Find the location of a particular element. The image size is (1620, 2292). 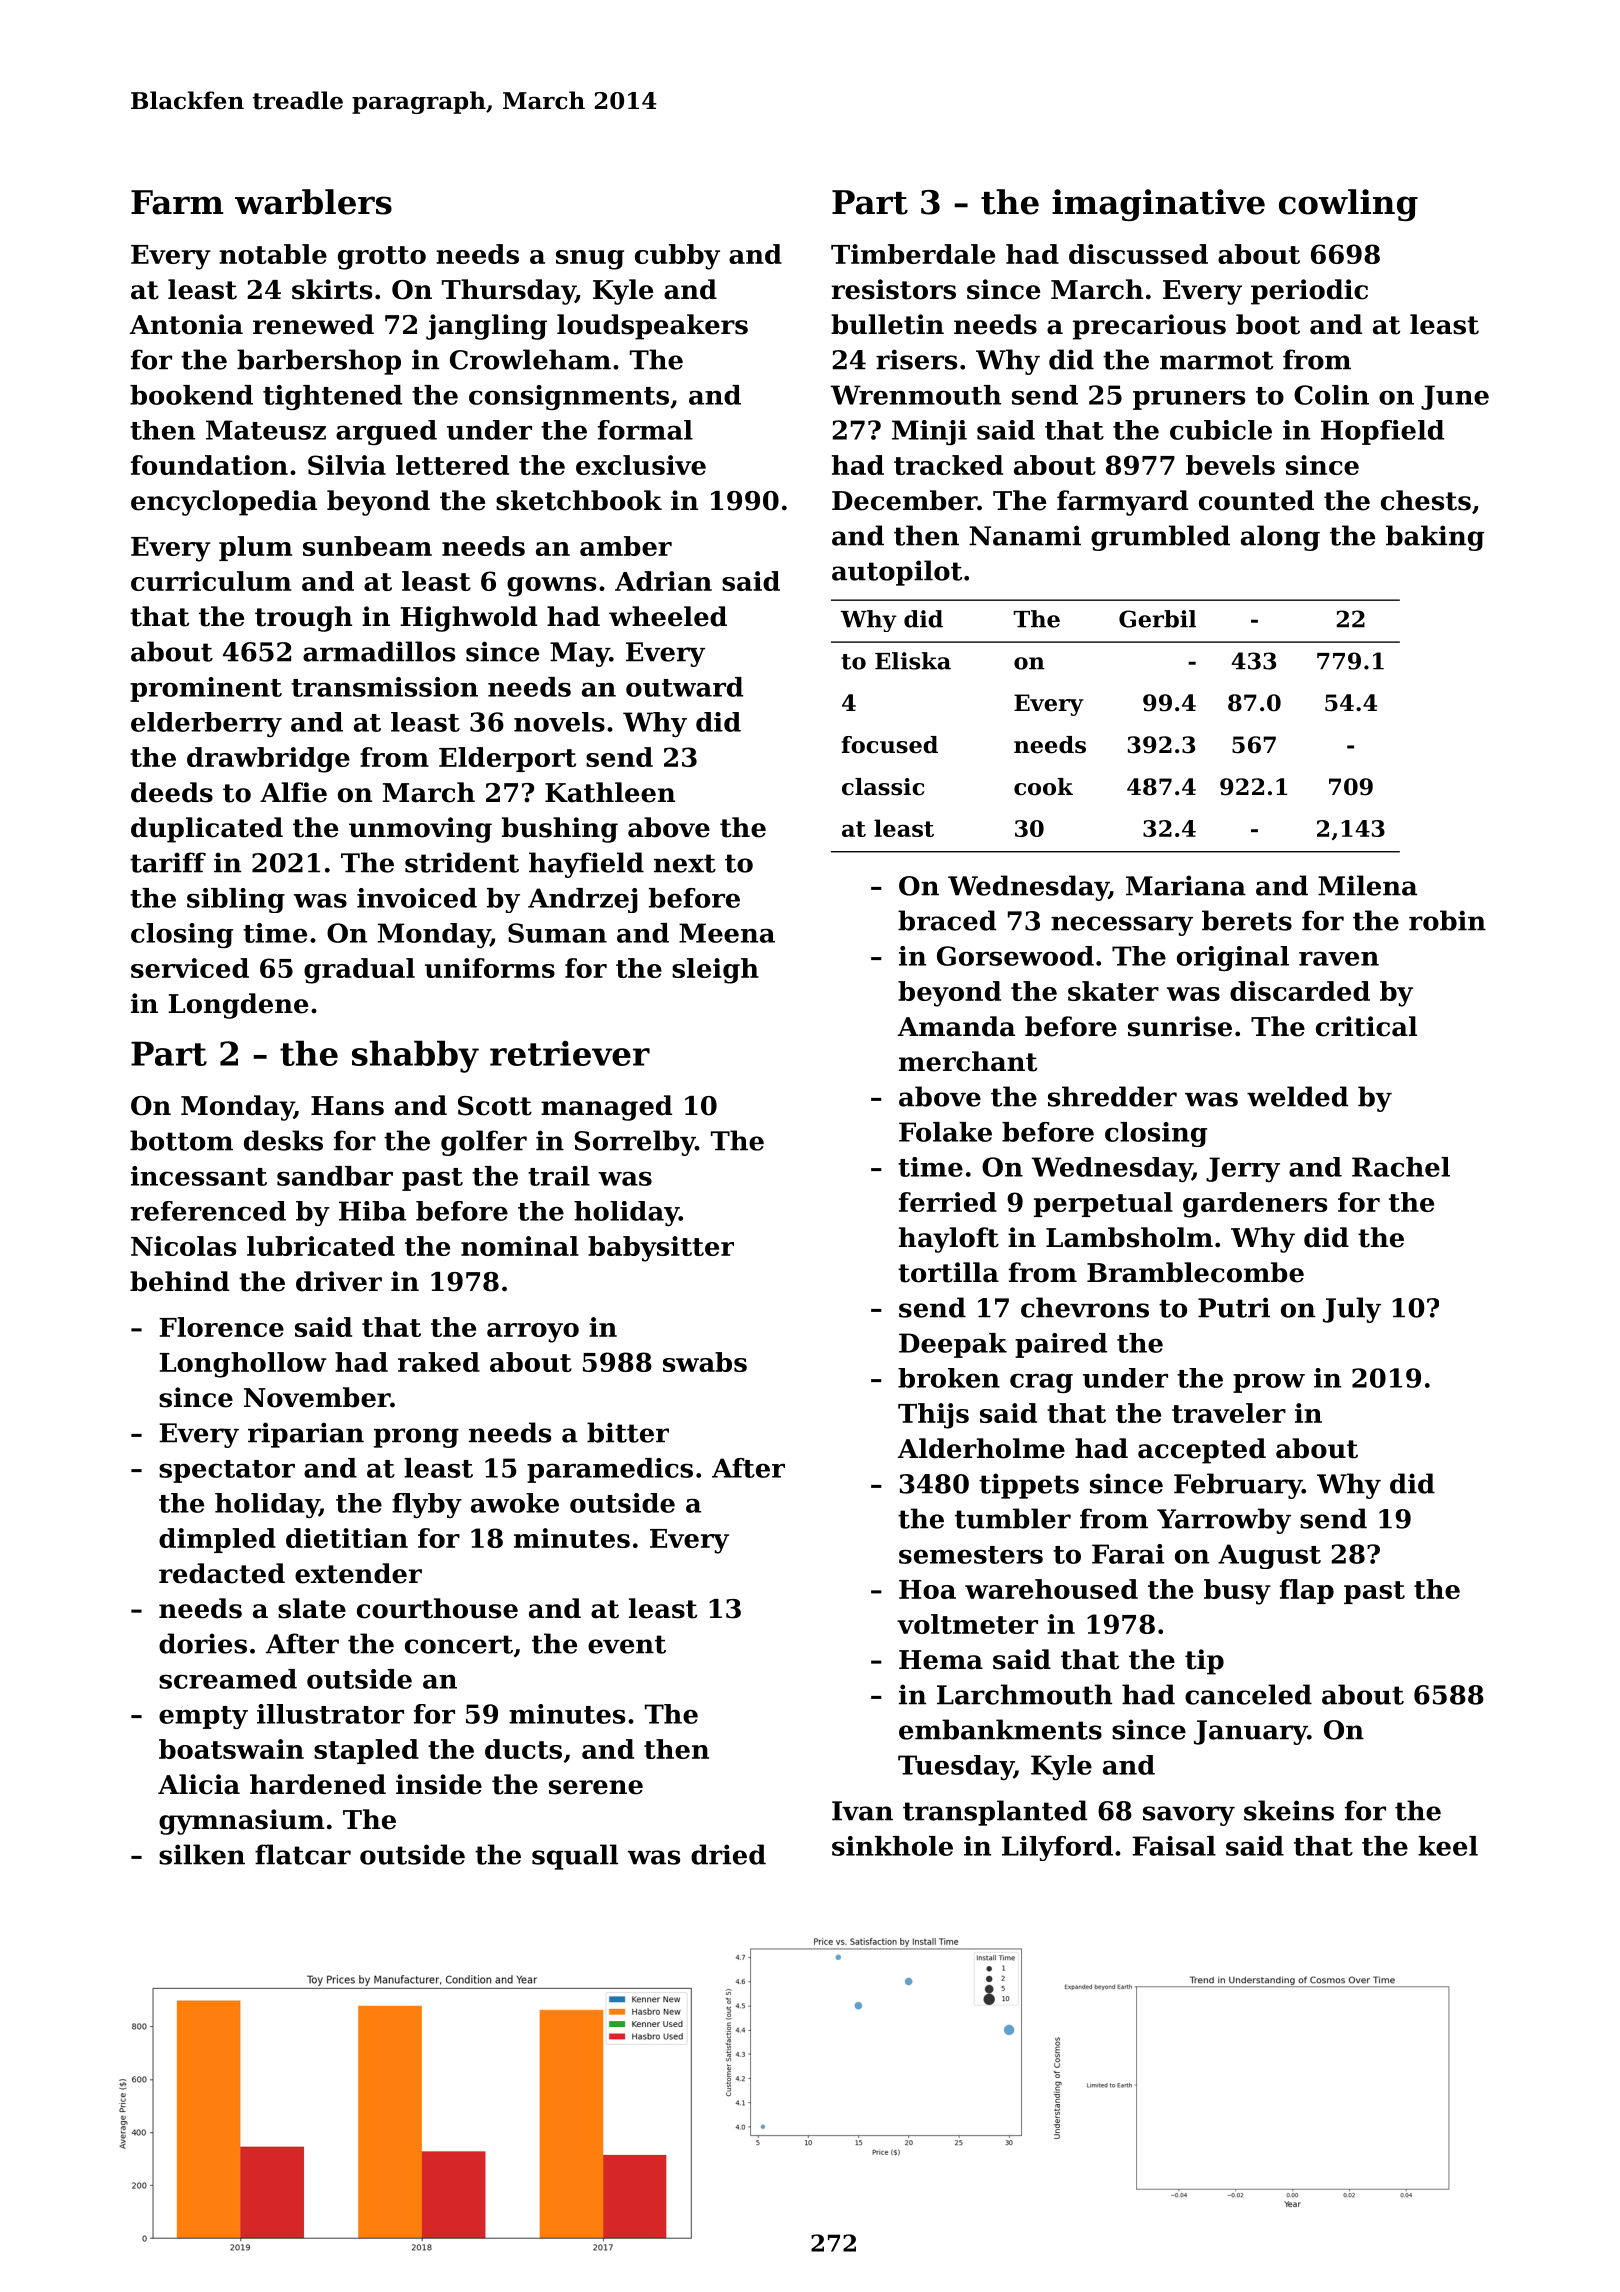

grotto is located at coordinates (382, 258).
